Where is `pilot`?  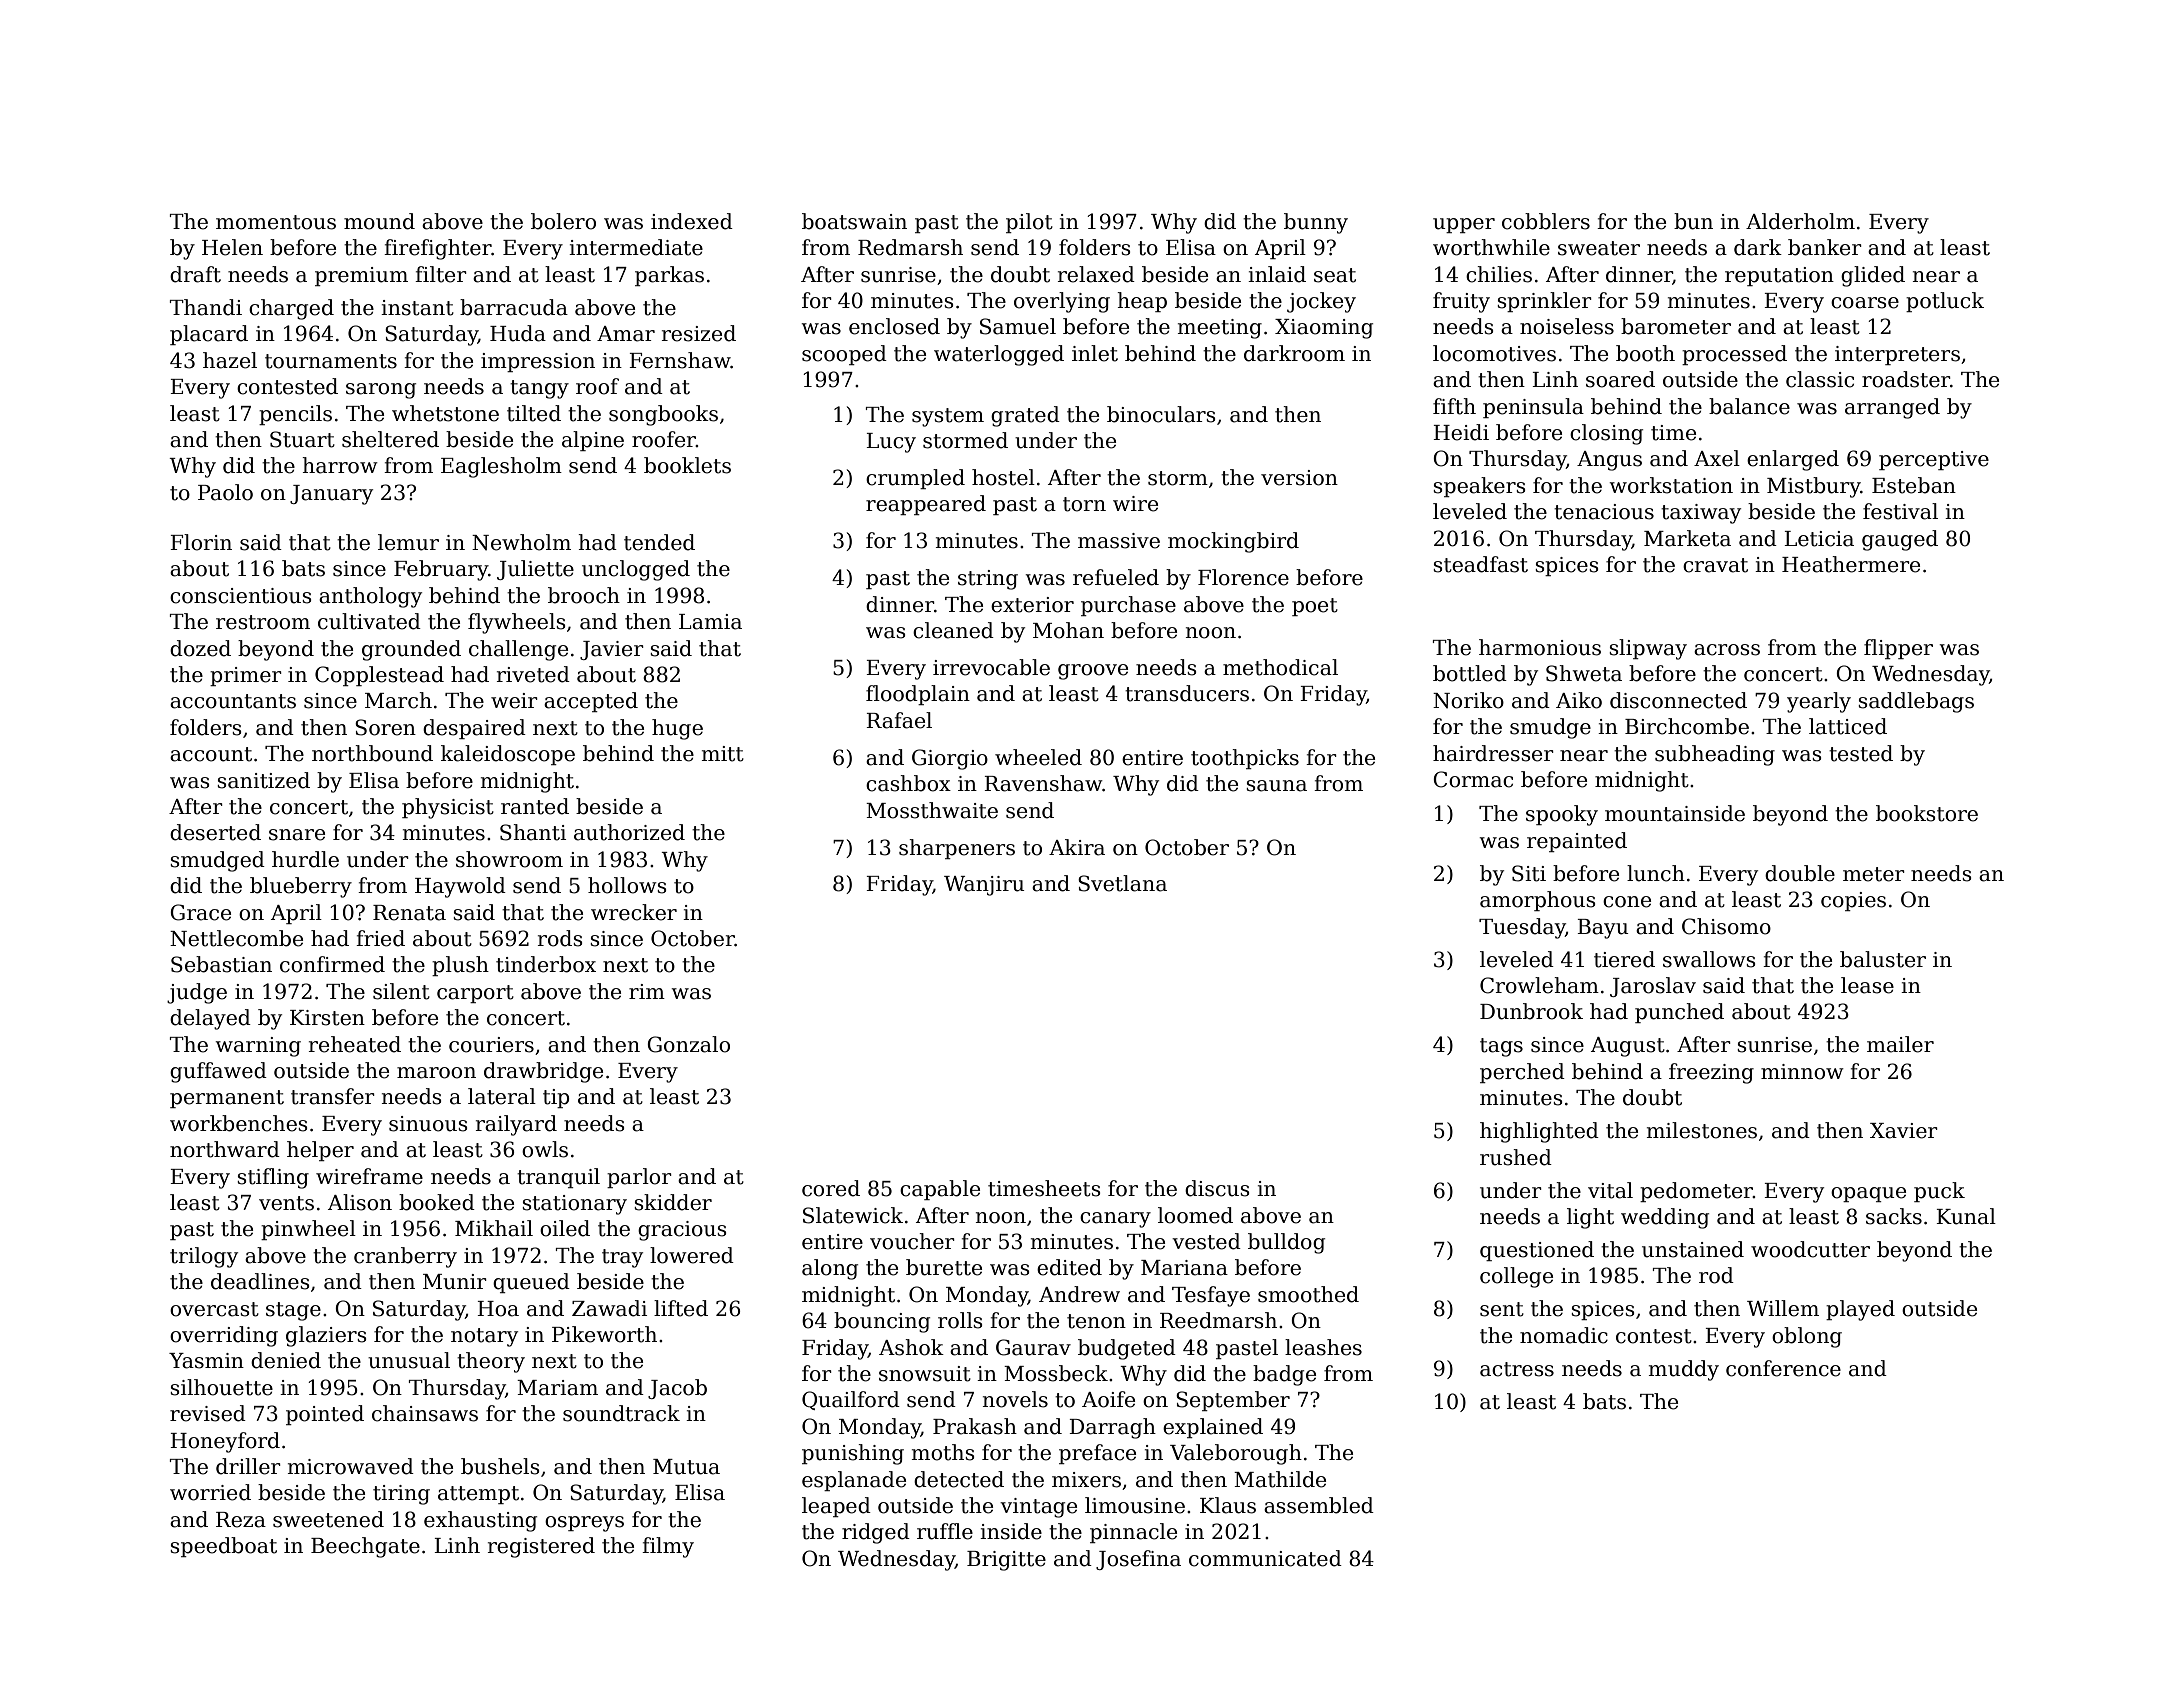
pilot is located at coordinates (1029, 223).
